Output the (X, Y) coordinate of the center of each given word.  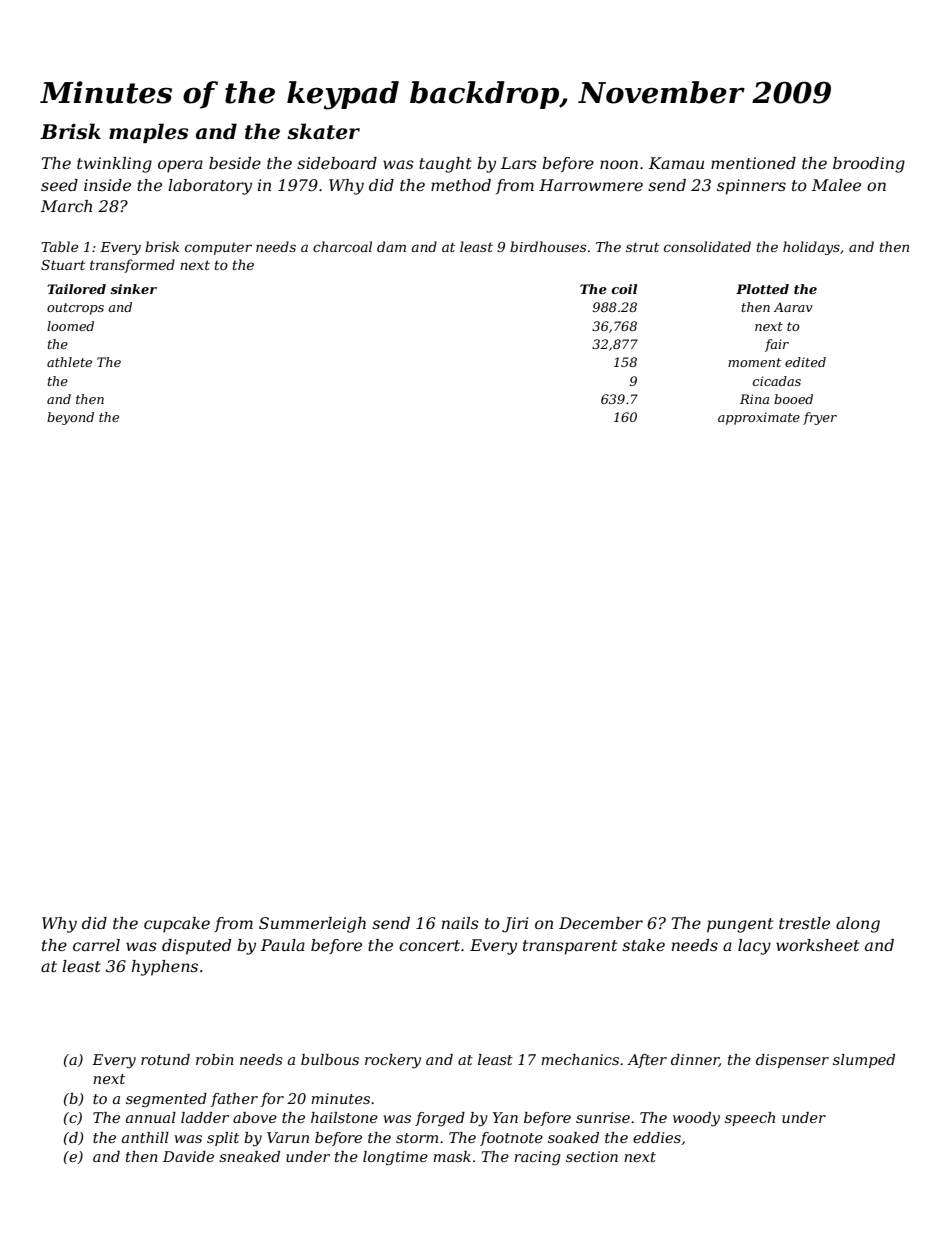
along (858, 925)
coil (624, 289)
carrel (96, 945)
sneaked (249, 1156)
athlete (69, 362)
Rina (754, 399)
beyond (70, 418)
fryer (820, 418)
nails (460, 923)
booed (793, 399)
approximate (759, 418)
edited (805, 362)
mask (452, 1156)
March (66, 206)
